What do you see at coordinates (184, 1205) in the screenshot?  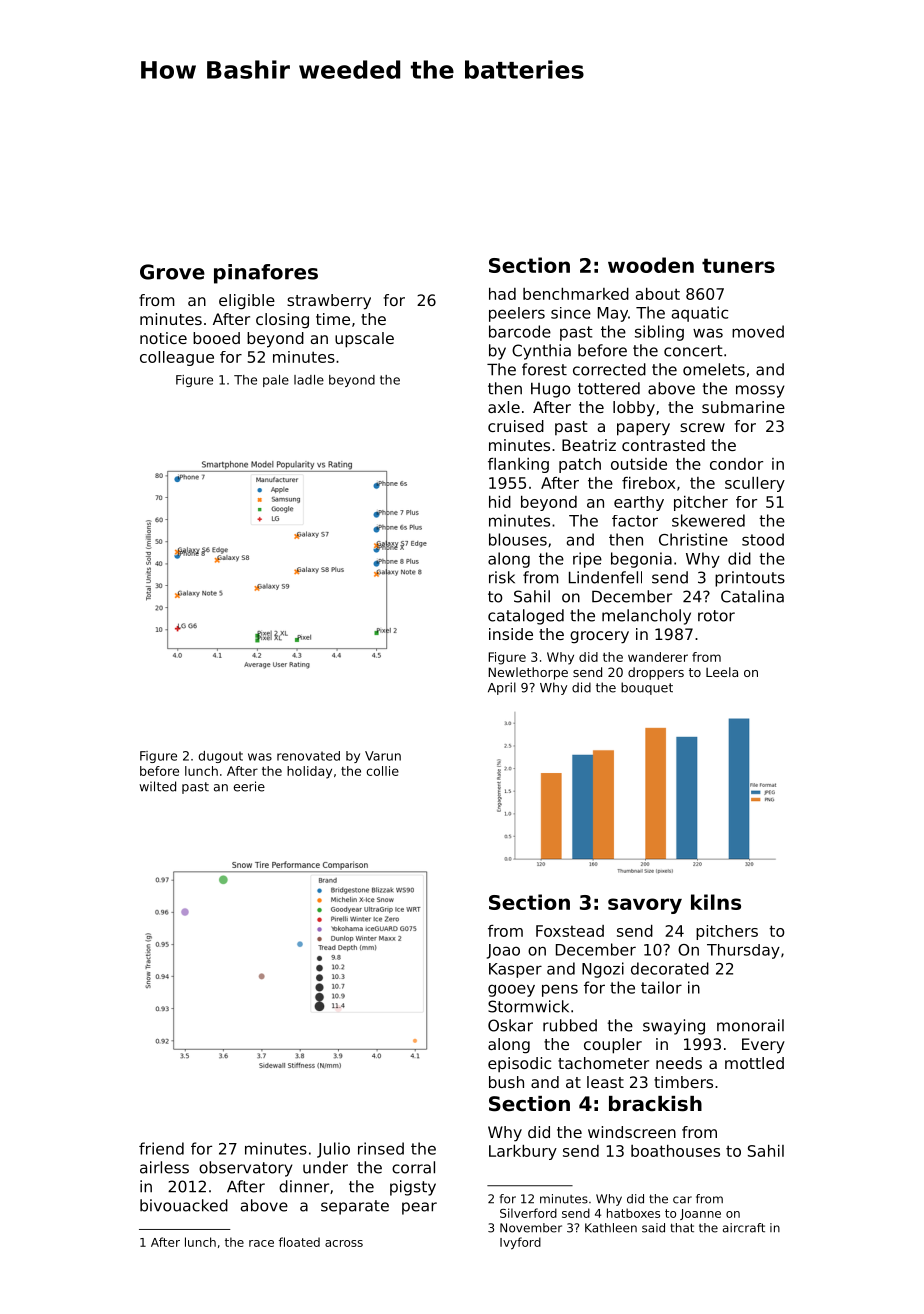 I see `bivouacked` at bounding box center [184, 1205].
